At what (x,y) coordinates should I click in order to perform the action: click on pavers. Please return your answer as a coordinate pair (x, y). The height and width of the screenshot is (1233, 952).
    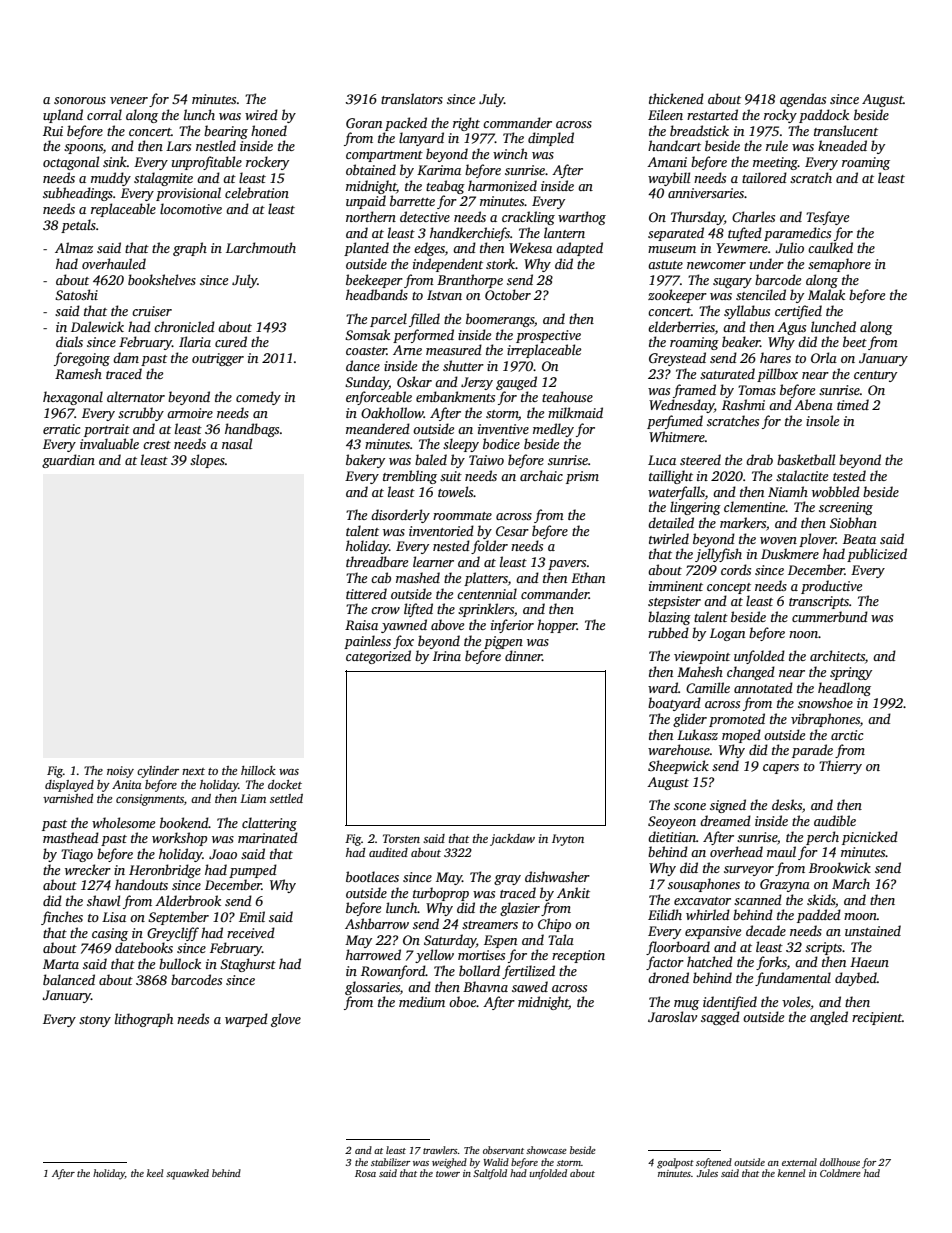
    Looking at the image, I should click on (567, 565).
